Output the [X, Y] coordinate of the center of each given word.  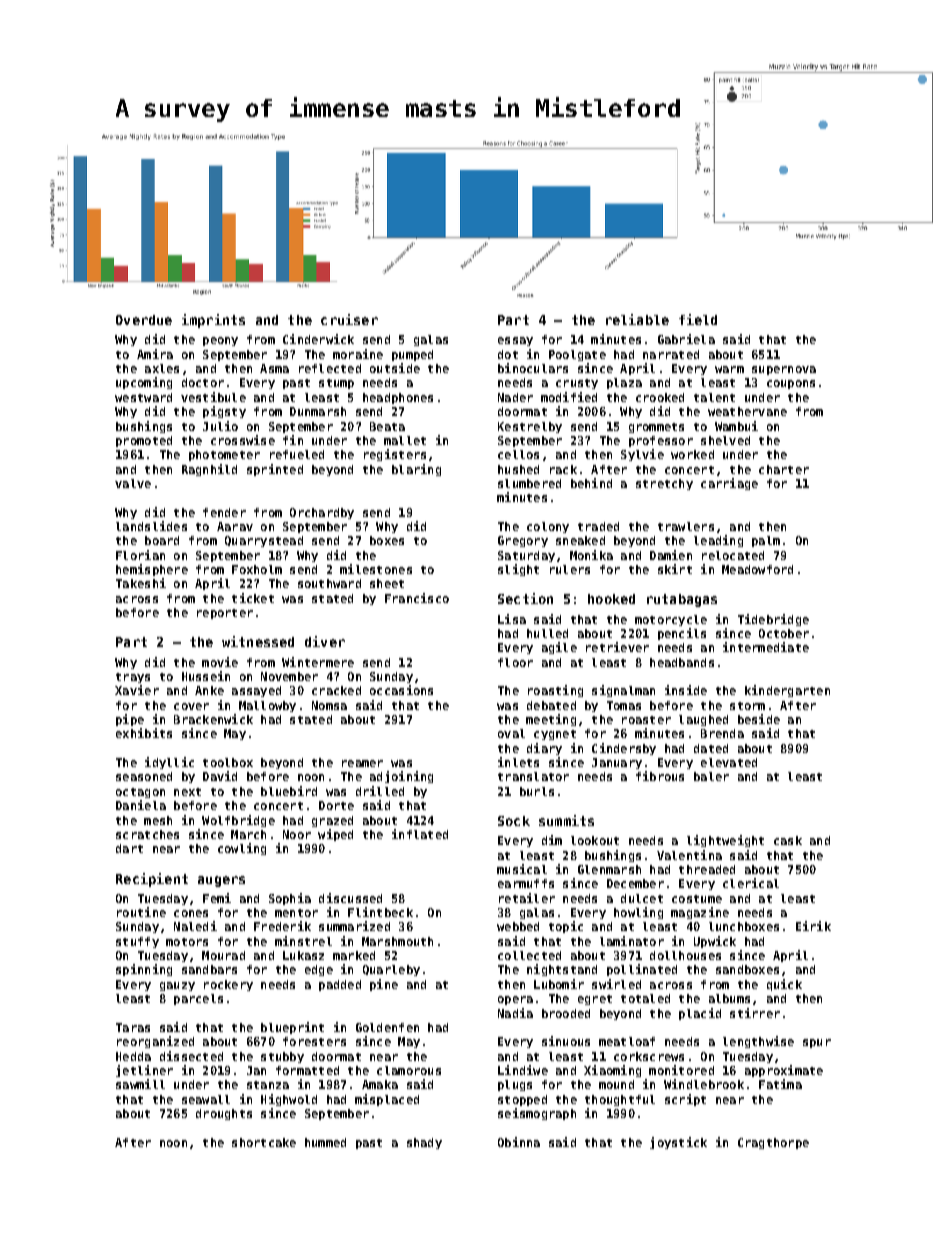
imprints [213, 321]
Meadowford [757, 569]
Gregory [523, 541]
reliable [637, 319]
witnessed [258, 641]
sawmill [140, 1084]
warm [729, 369]
